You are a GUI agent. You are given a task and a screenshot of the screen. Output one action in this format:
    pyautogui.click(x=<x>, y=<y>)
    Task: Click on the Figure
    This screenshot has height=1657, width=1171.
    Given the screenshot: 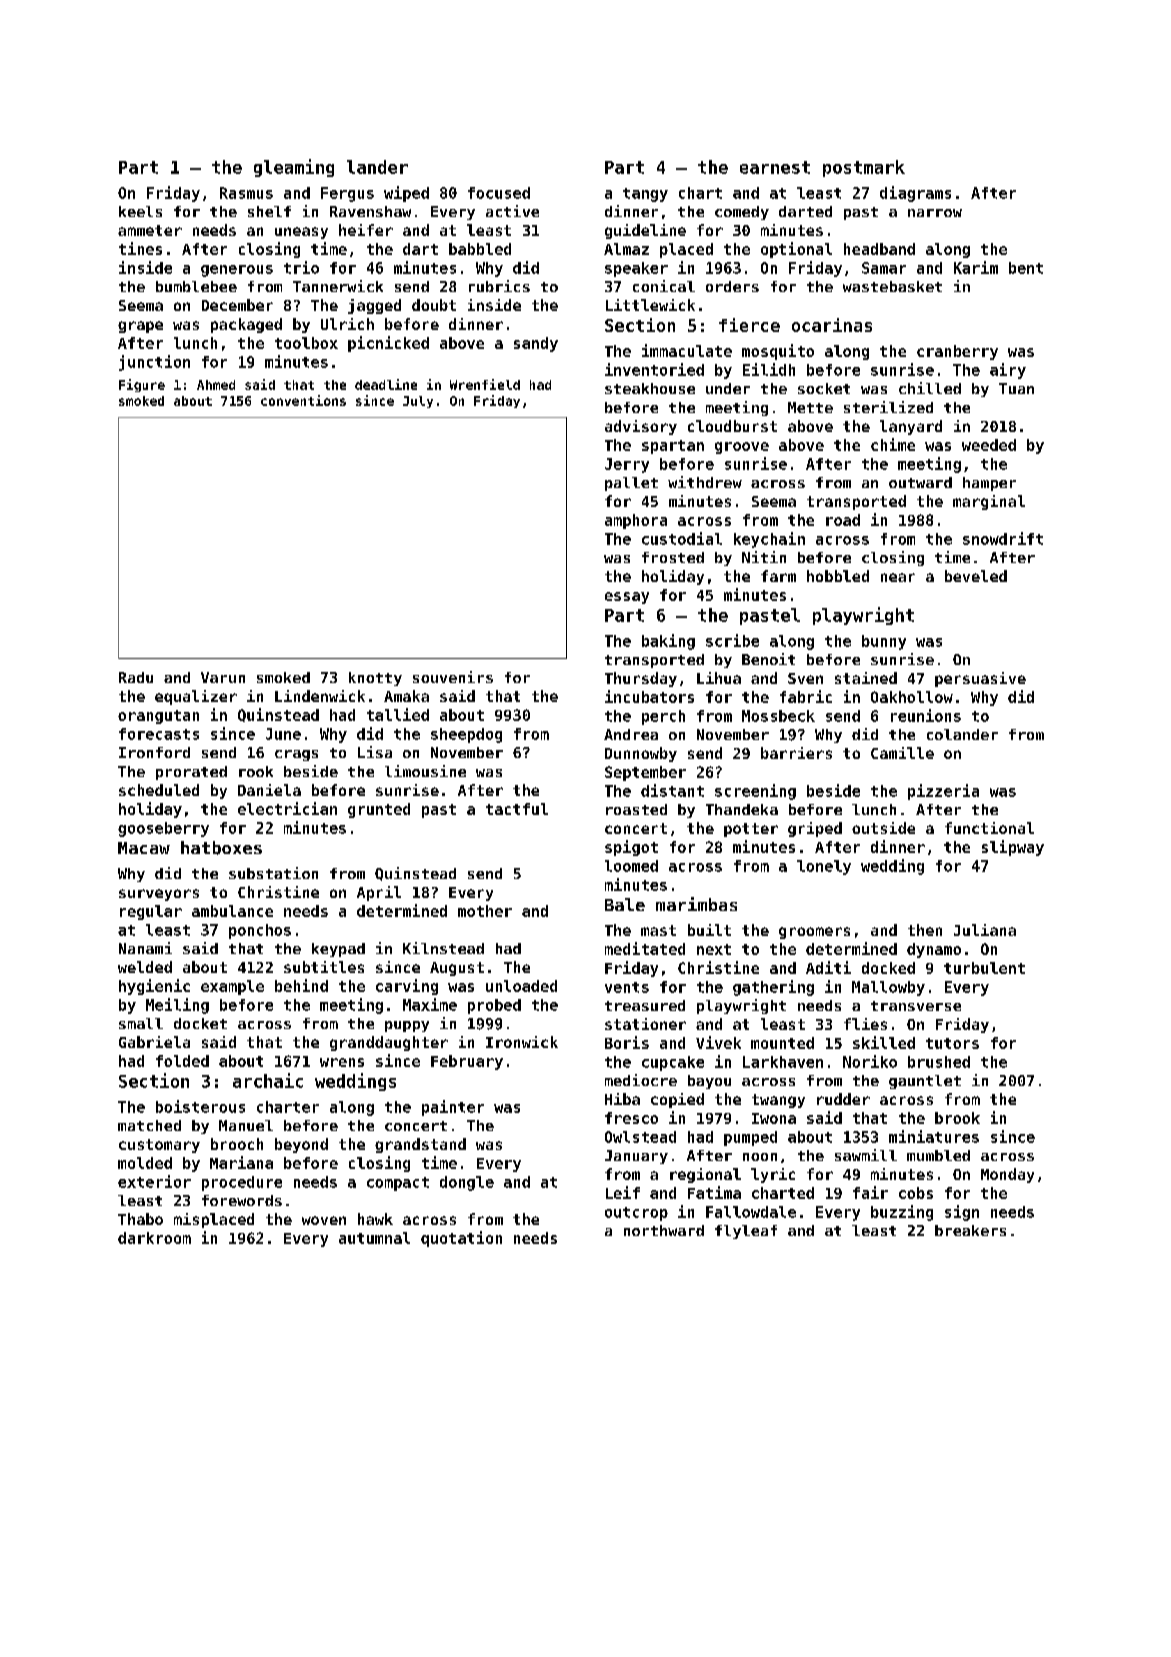 What is the action you would take?
    pyautogui.click(x=142, y=385)
